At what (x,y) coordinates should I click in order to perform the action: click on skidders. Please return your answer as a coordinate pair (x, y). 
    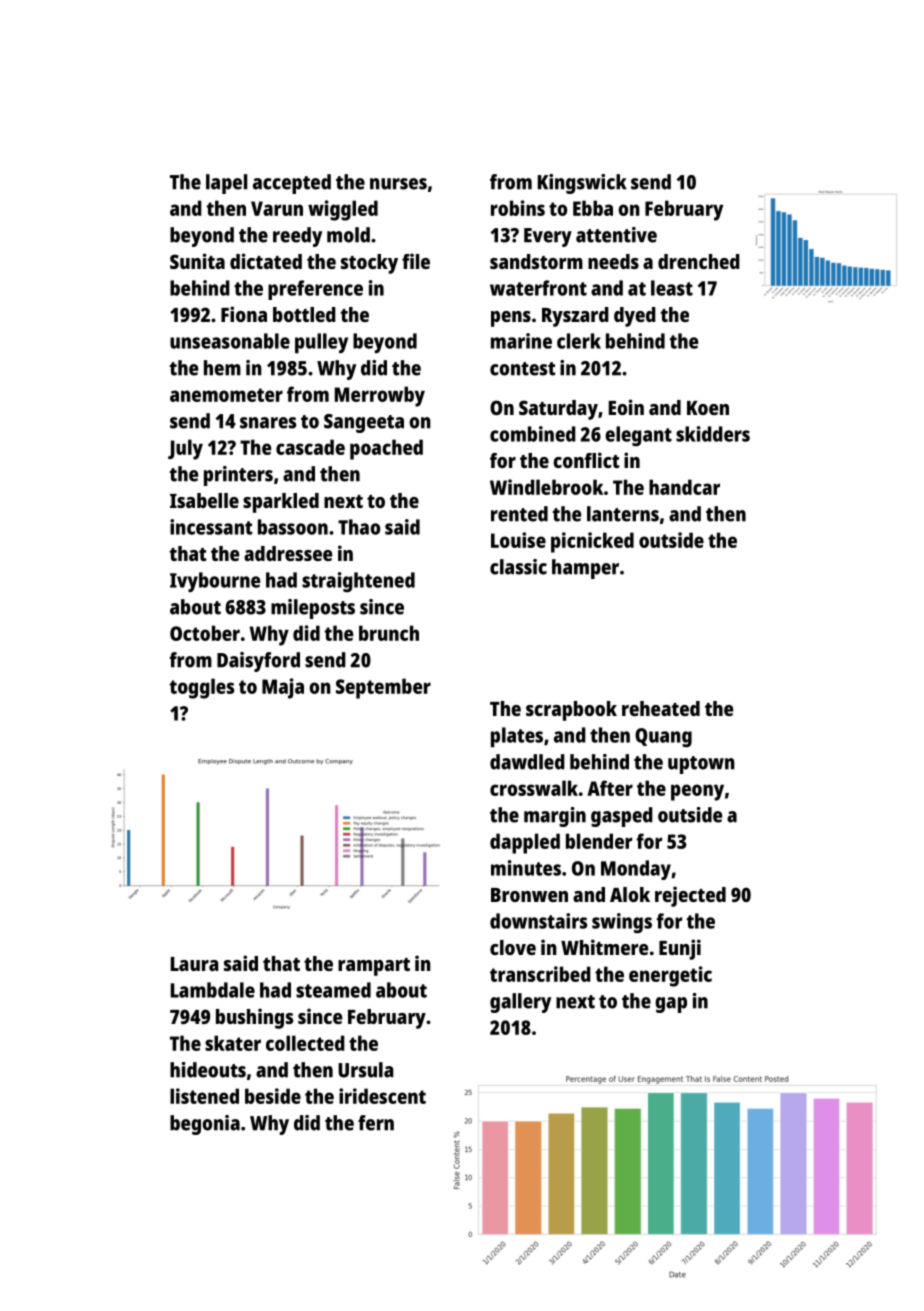
    Looking at the image, I should click on (713, 434).
